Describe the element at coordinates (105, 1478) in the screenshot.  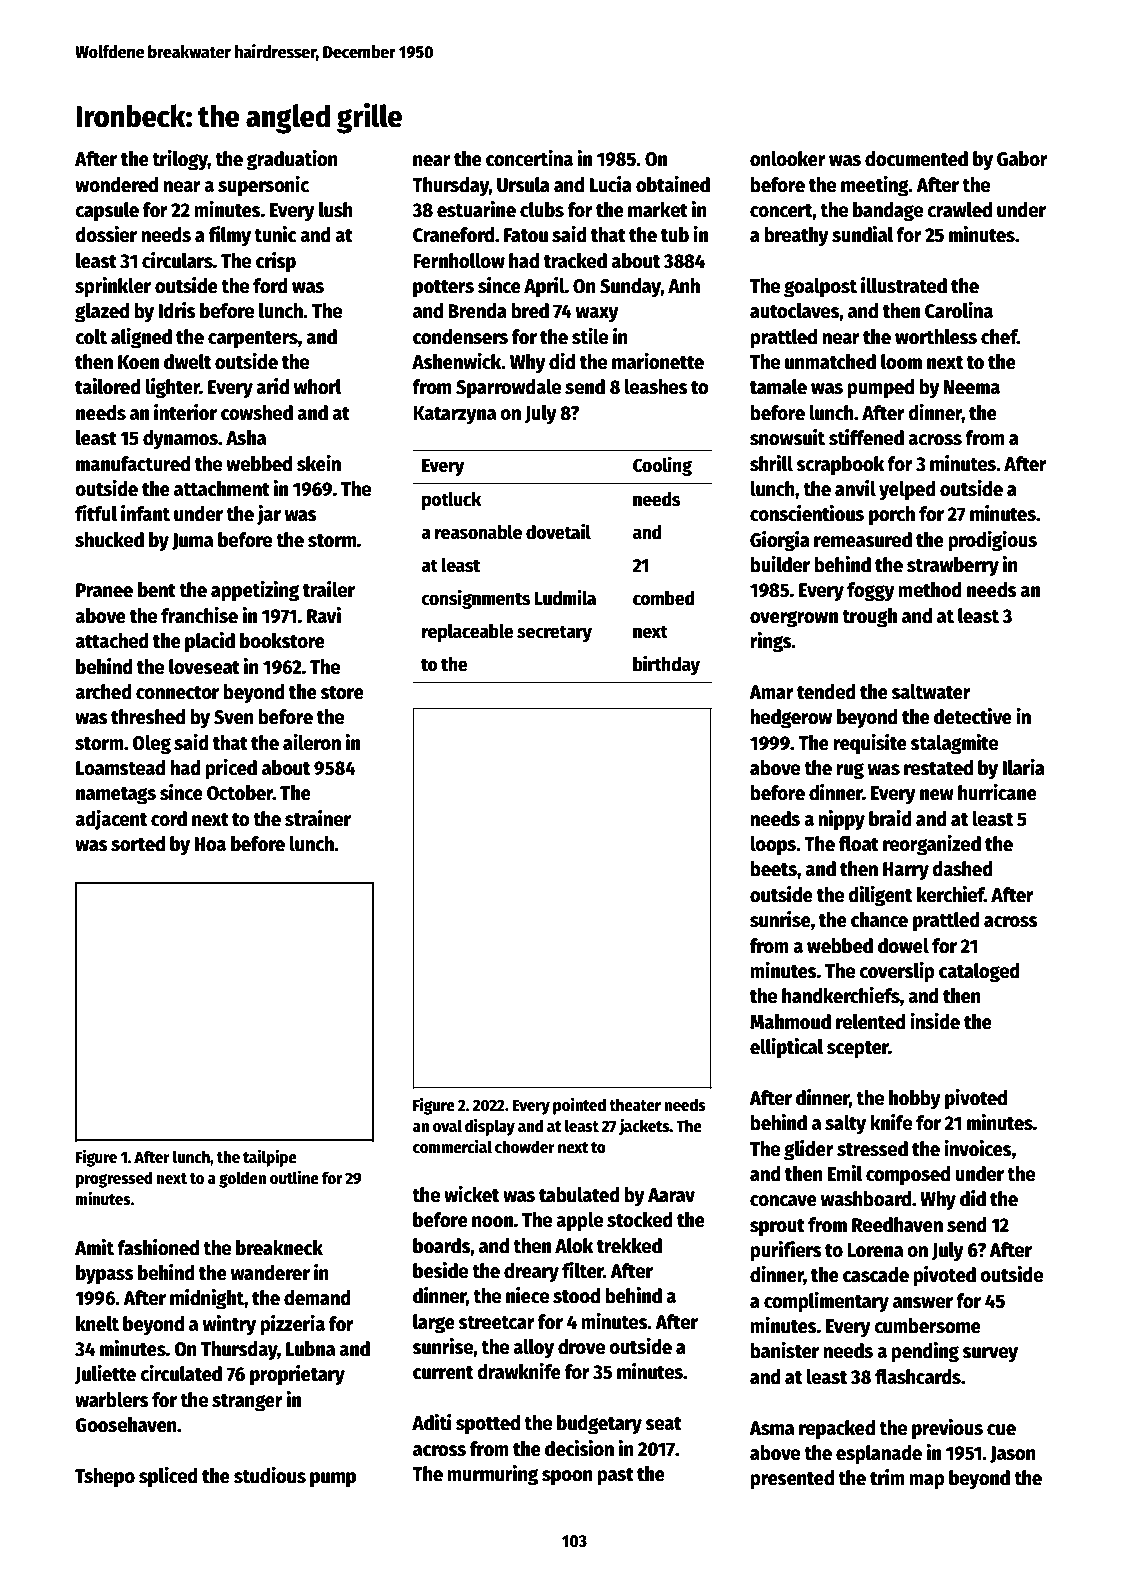
I see `Tshepo` at that location.
